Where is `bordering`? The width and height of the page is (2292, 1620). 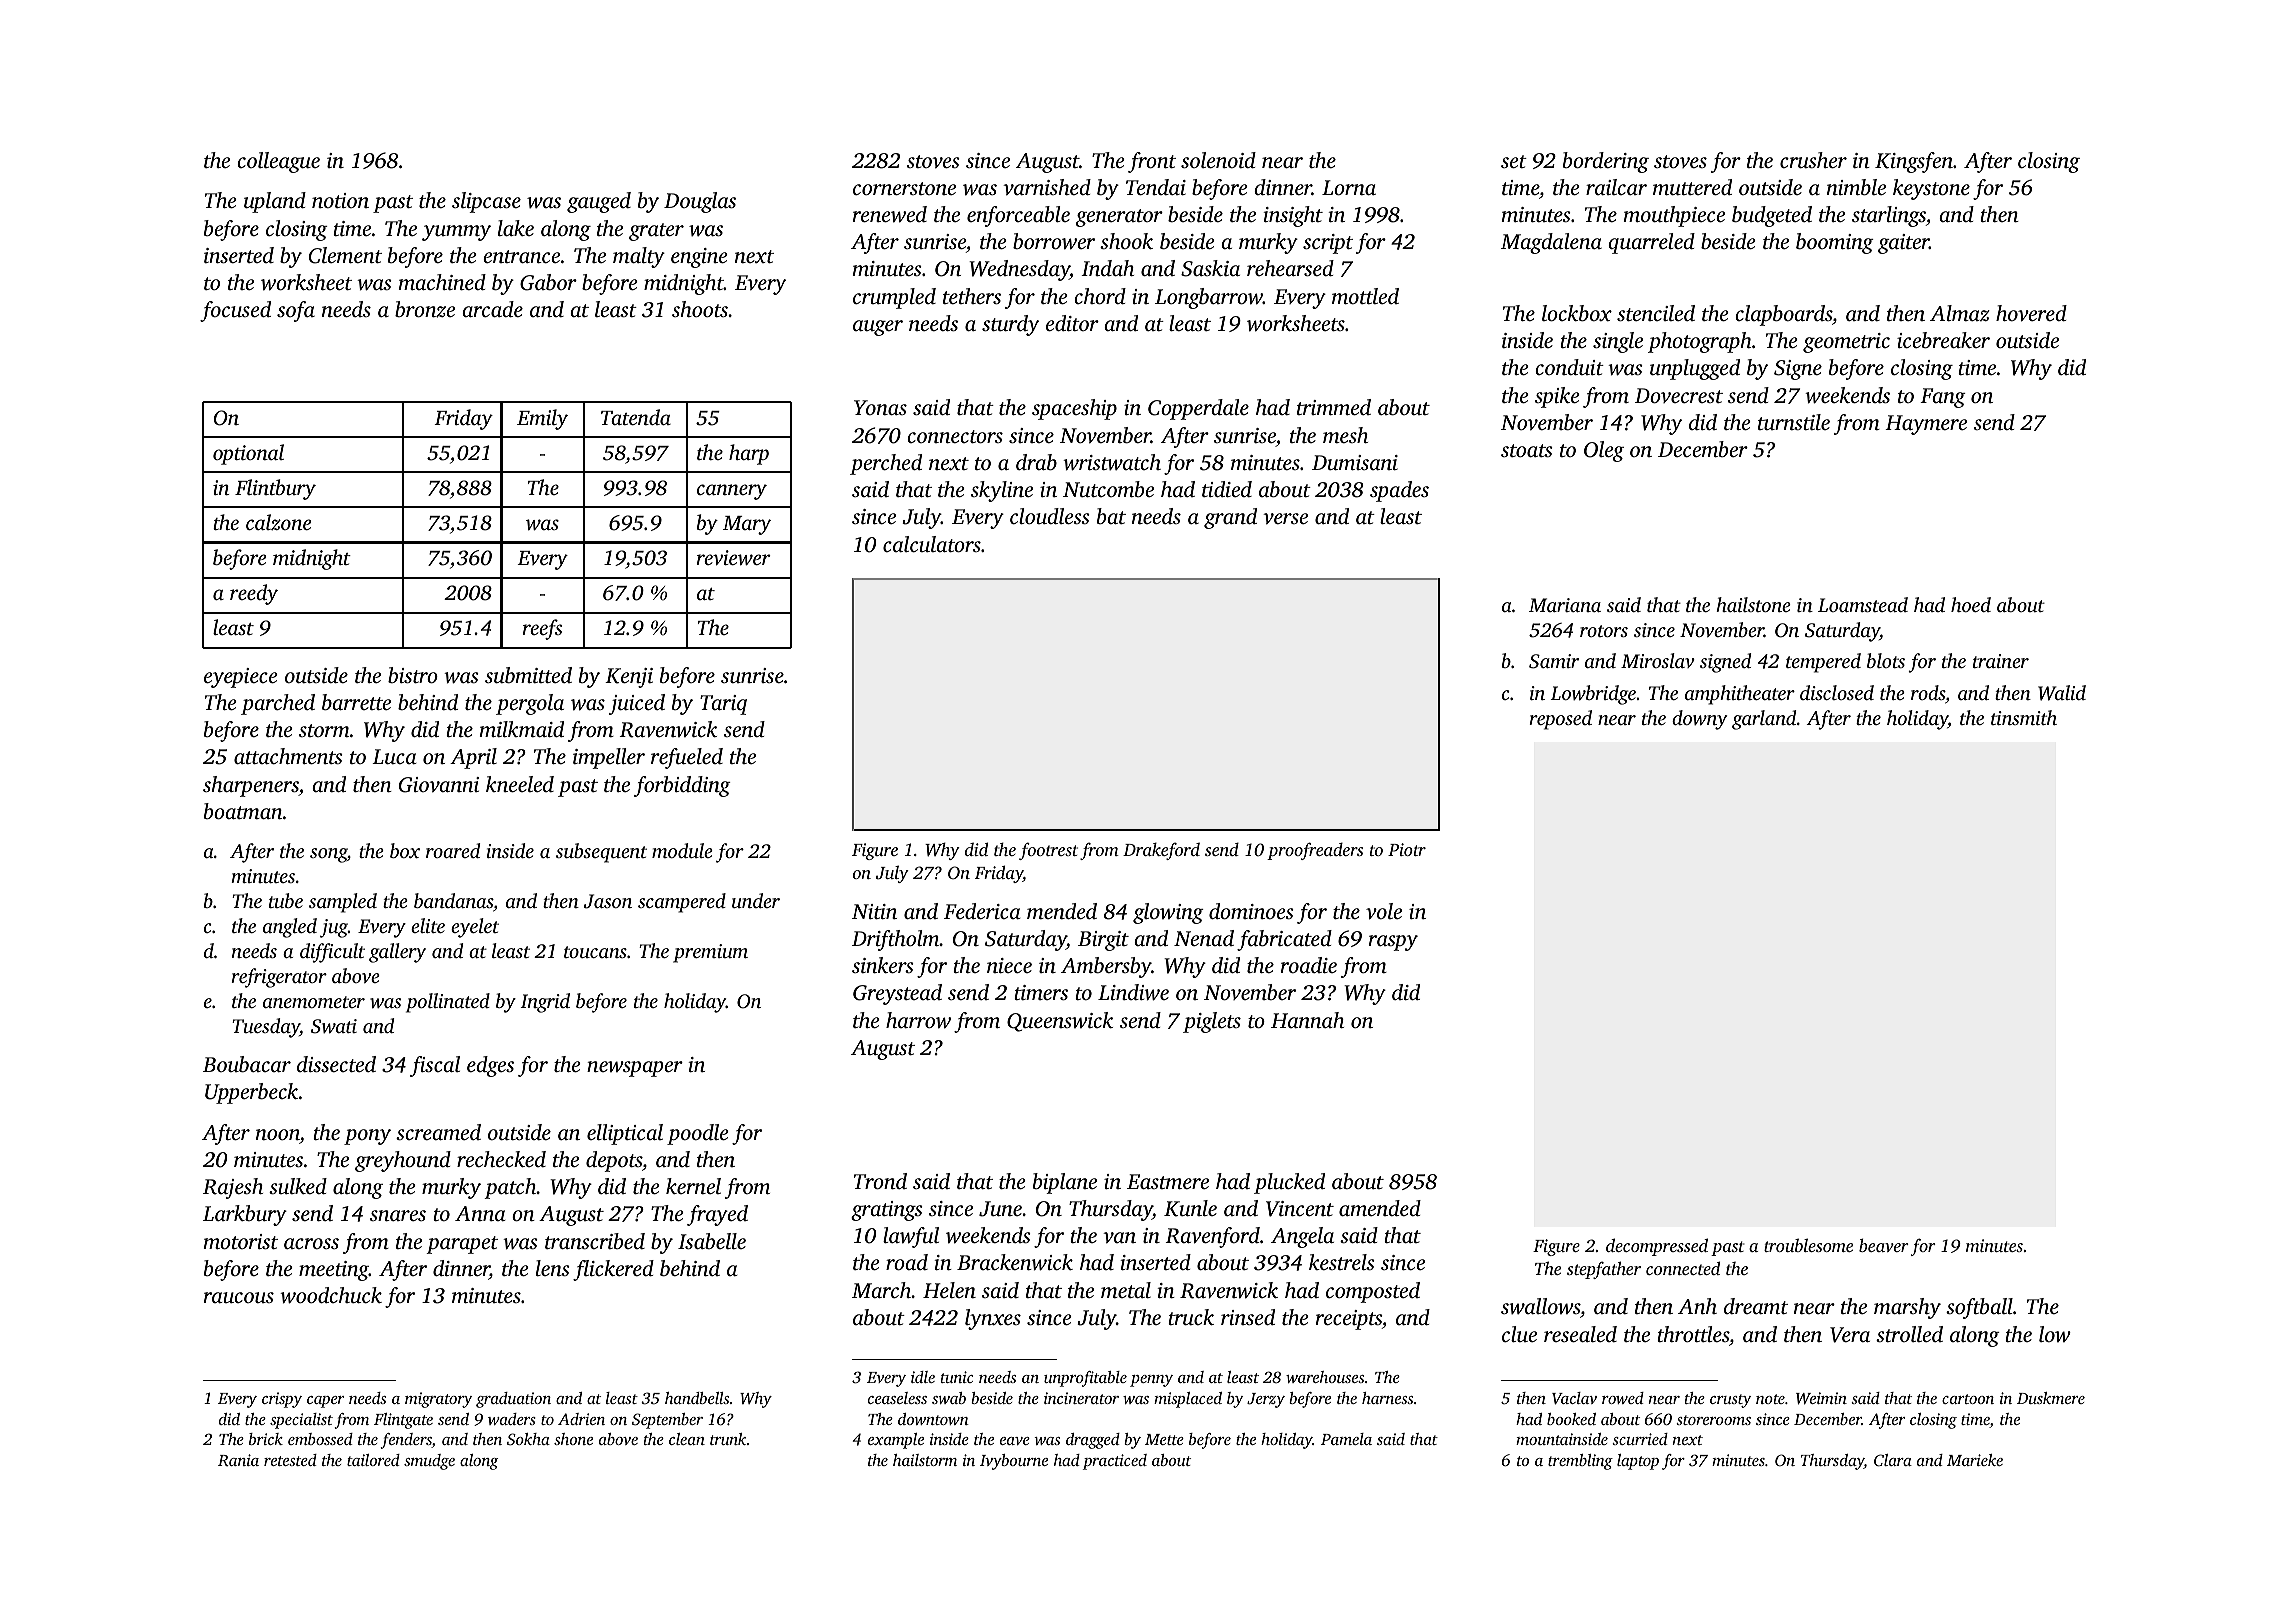
bordering is located at coordinates (1606, 162).
